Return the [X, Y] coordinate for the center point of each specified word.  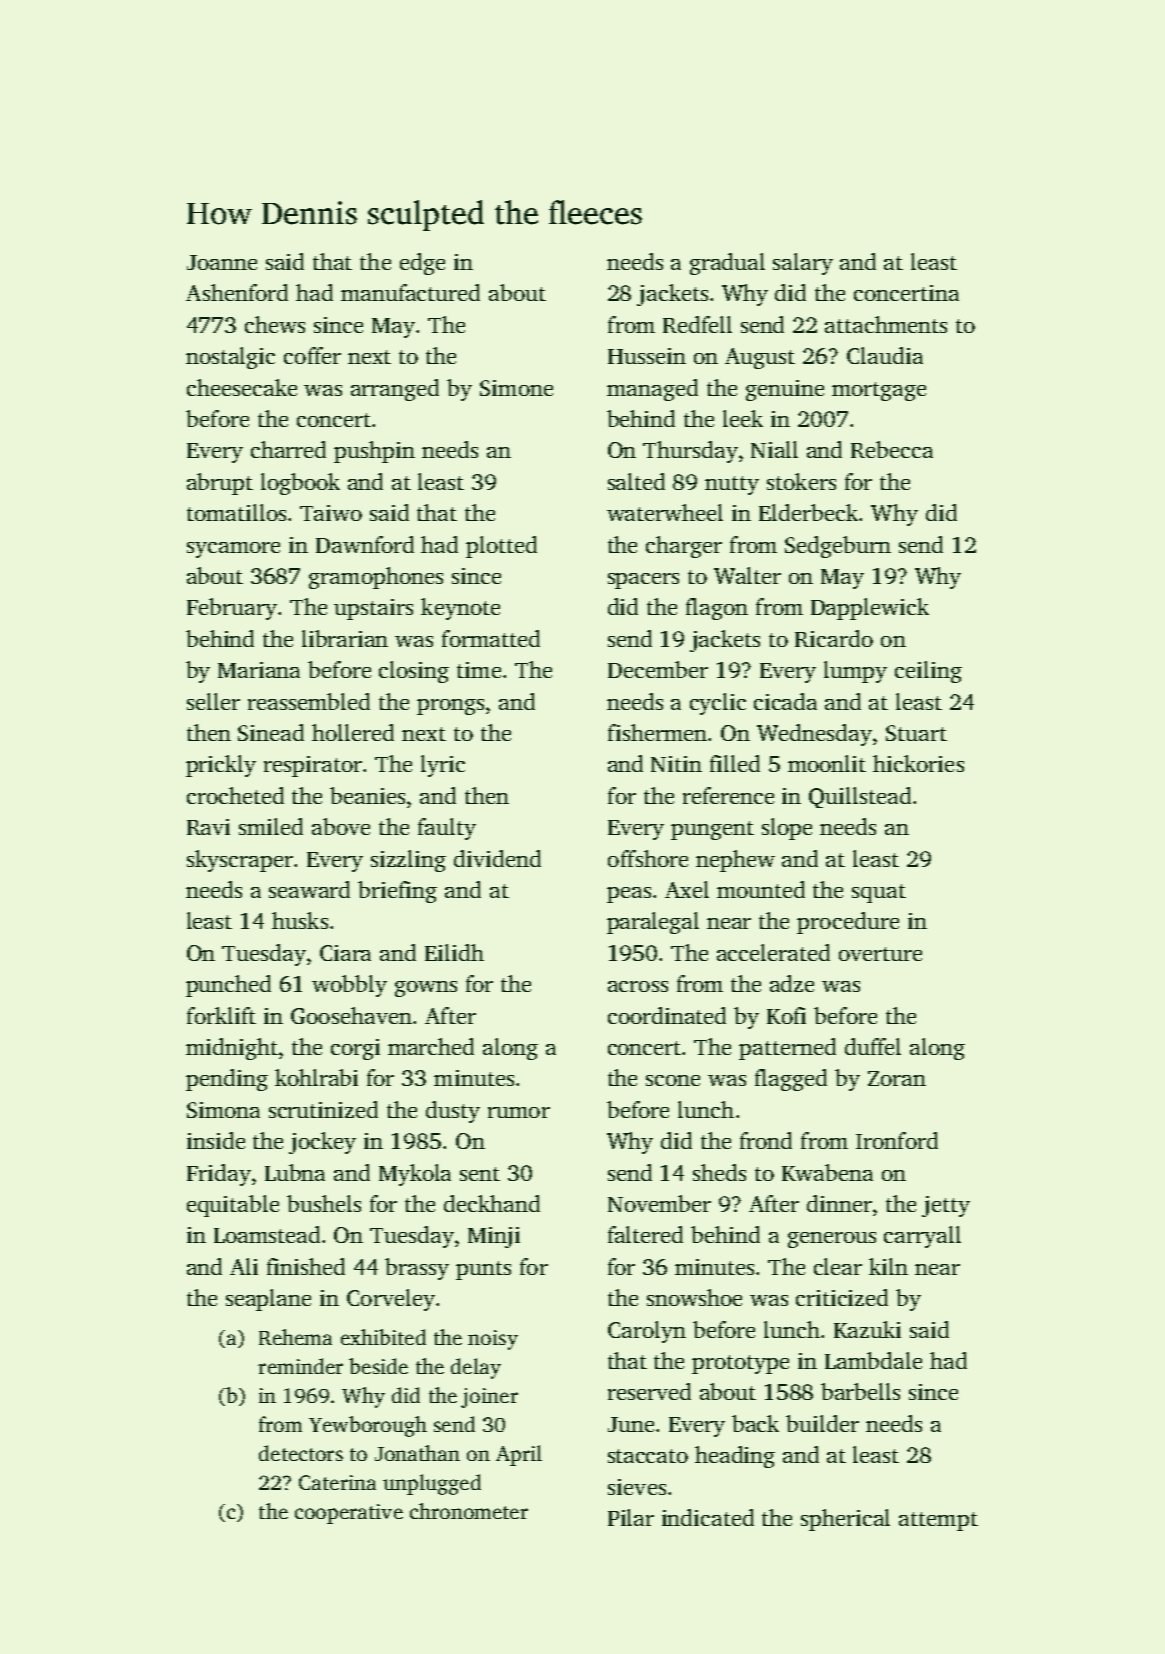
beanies [367, 795]
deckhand [492, 1203]
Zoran [897, 1078]
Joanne [222, 262]
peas [629, 895]
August [760, 358]
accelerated [773, 952]
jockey [322, 1143]
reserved [649, 1391]
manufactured [410, 292]
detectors [301, 1453]
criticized [842, 1297]
